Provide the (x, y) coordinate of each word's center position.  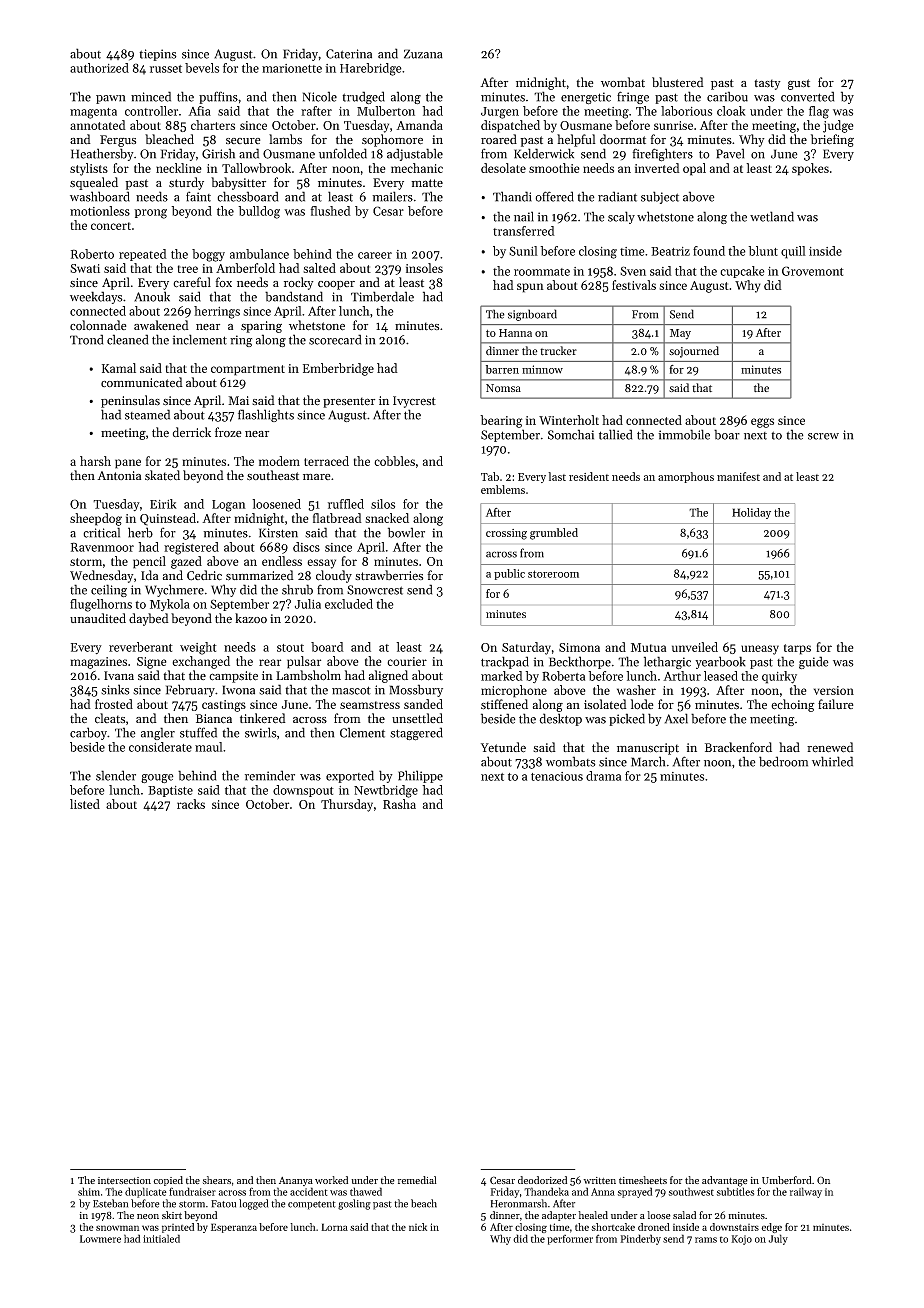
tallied (615, 434)
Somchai (571, 434)
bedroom (783, 761)
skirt (172, 1215)
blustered (678, 82)
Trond (86, 339)
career (375, 255)
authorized (99, 68)
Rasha (399, 804)
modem (279, 461)
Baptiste (170, 791)
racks (191, 804)
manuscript (648, 749)
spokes (810, 169)
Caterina (349, 54)
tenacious (557, 776)
